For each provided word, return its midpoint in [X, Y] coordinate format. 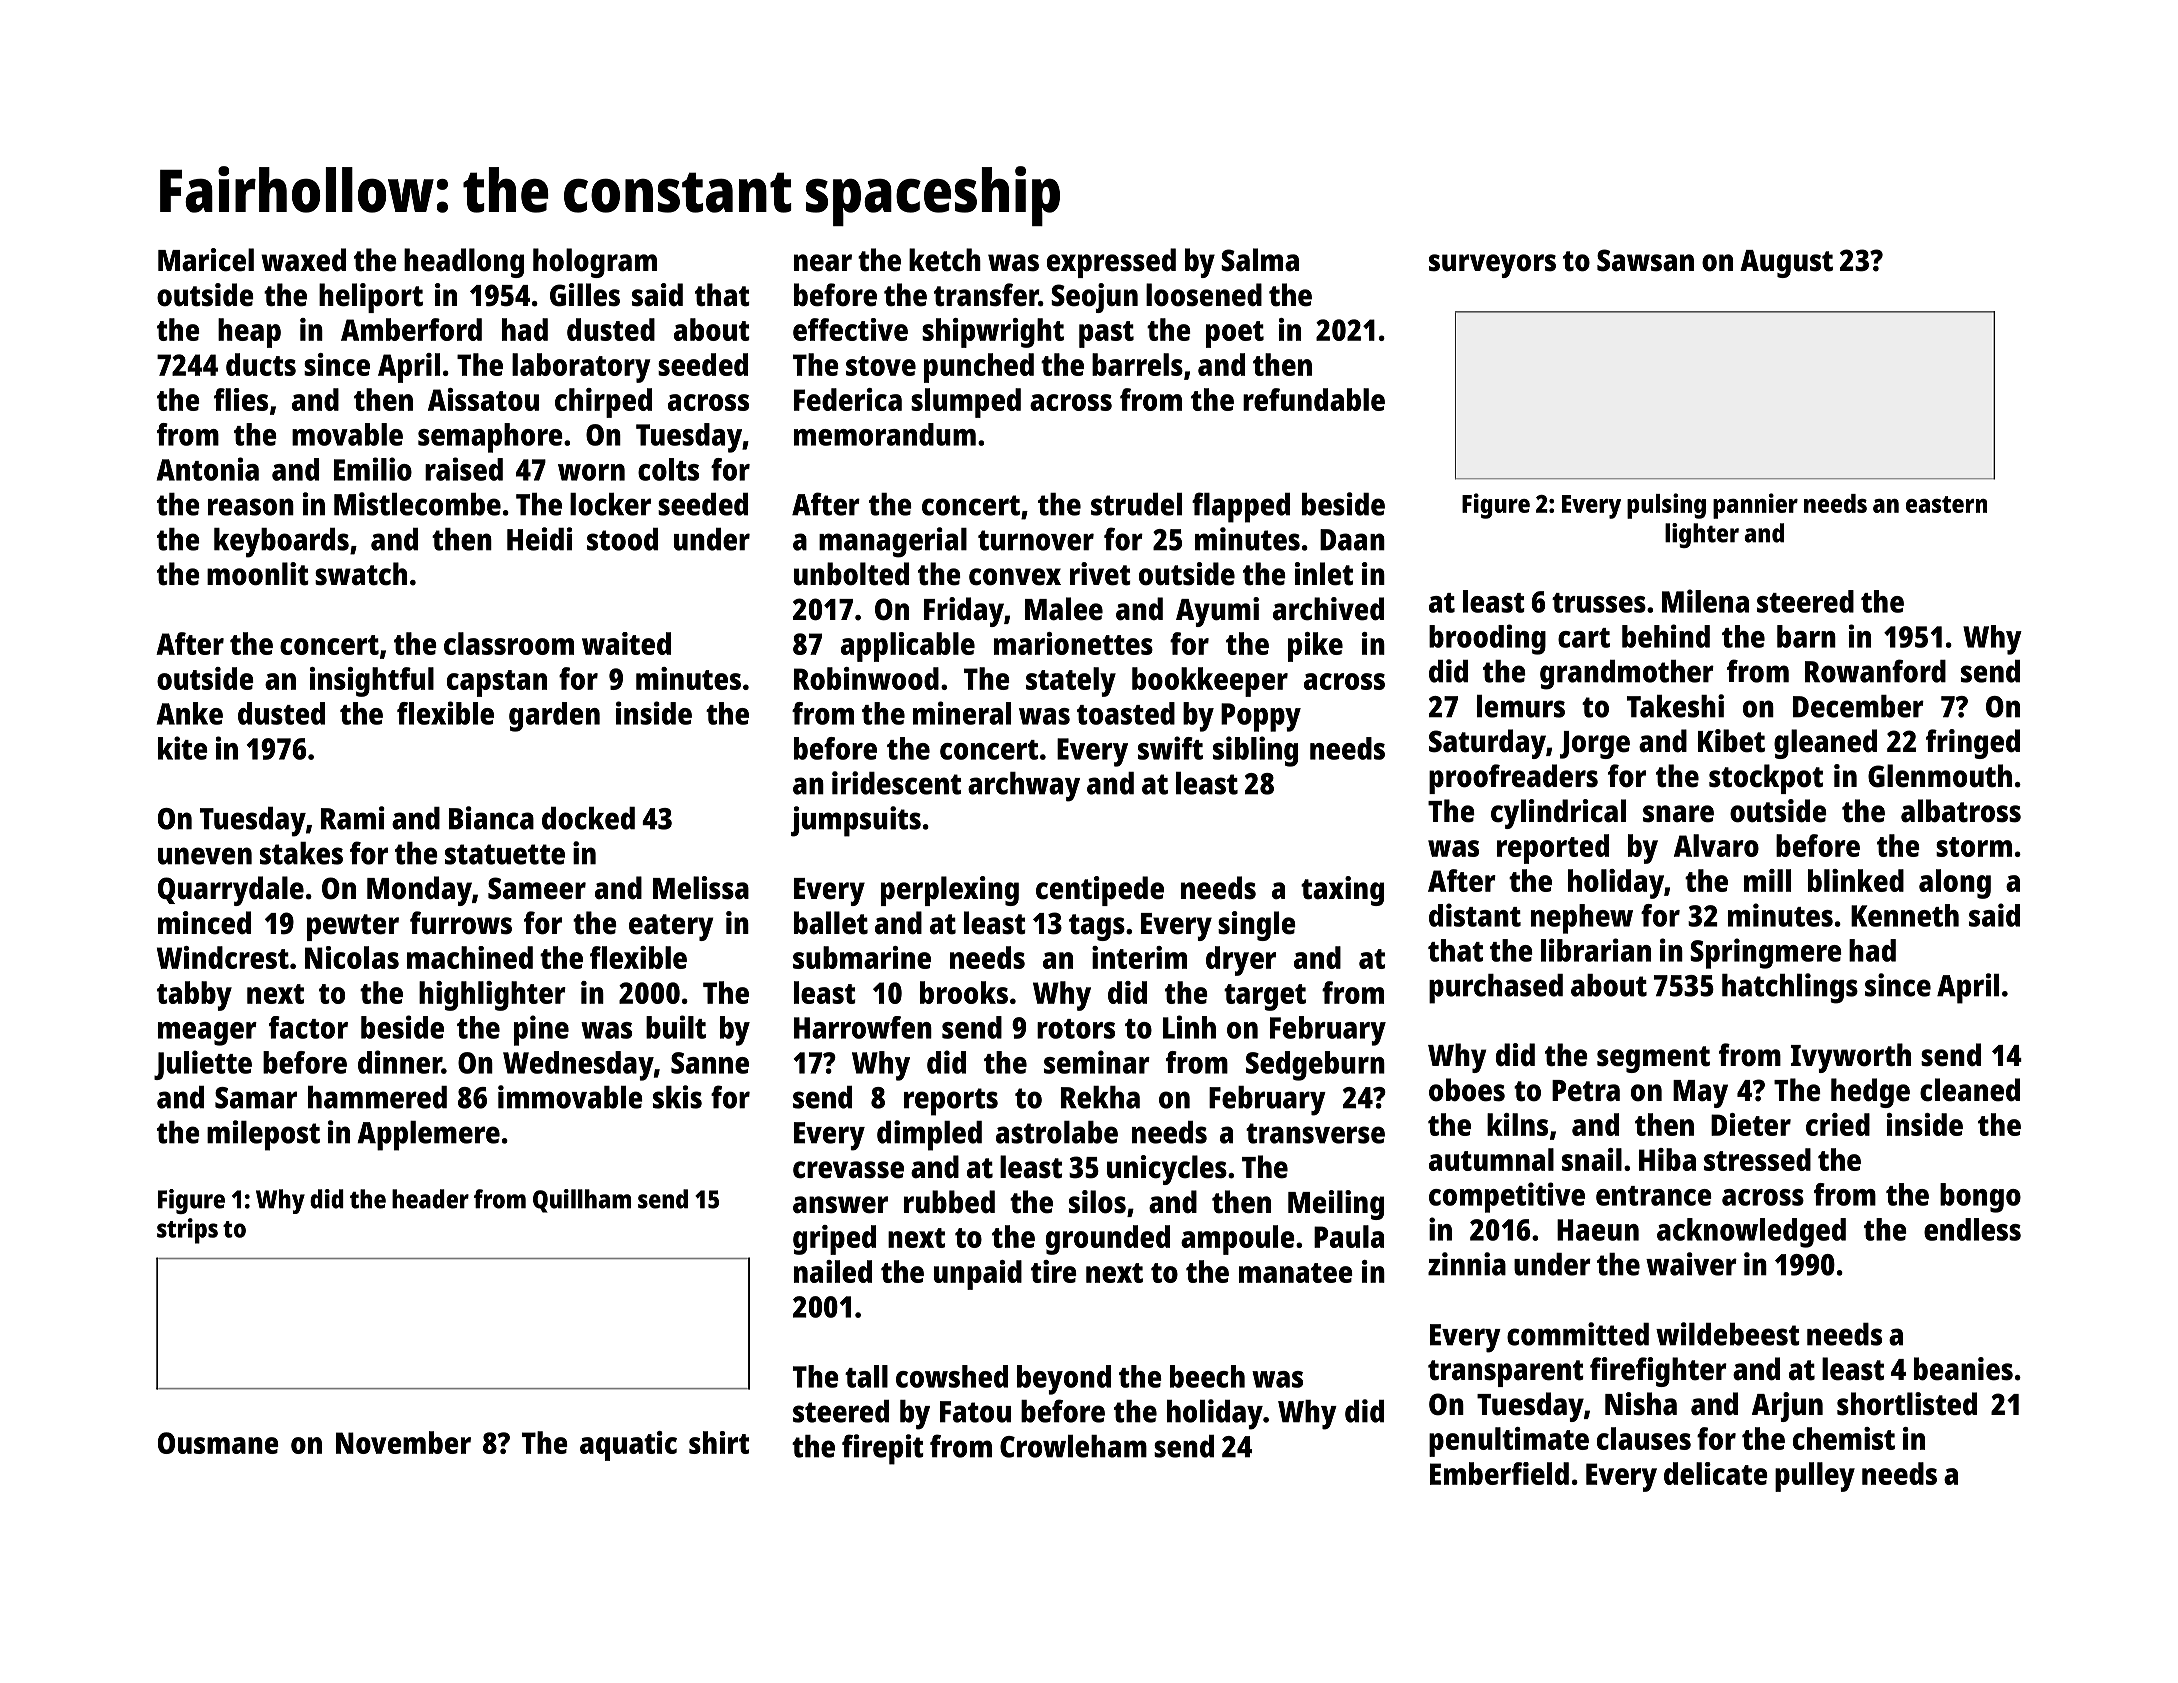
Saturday [1487, 744]
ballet [831, 923]
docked [588, 818]
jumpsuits [856, 821]
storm [1974, 847]
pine [541, 1030]
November [403, 1442]
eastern [1946, 504]
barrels [1137, 364]
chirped [603, 403]
